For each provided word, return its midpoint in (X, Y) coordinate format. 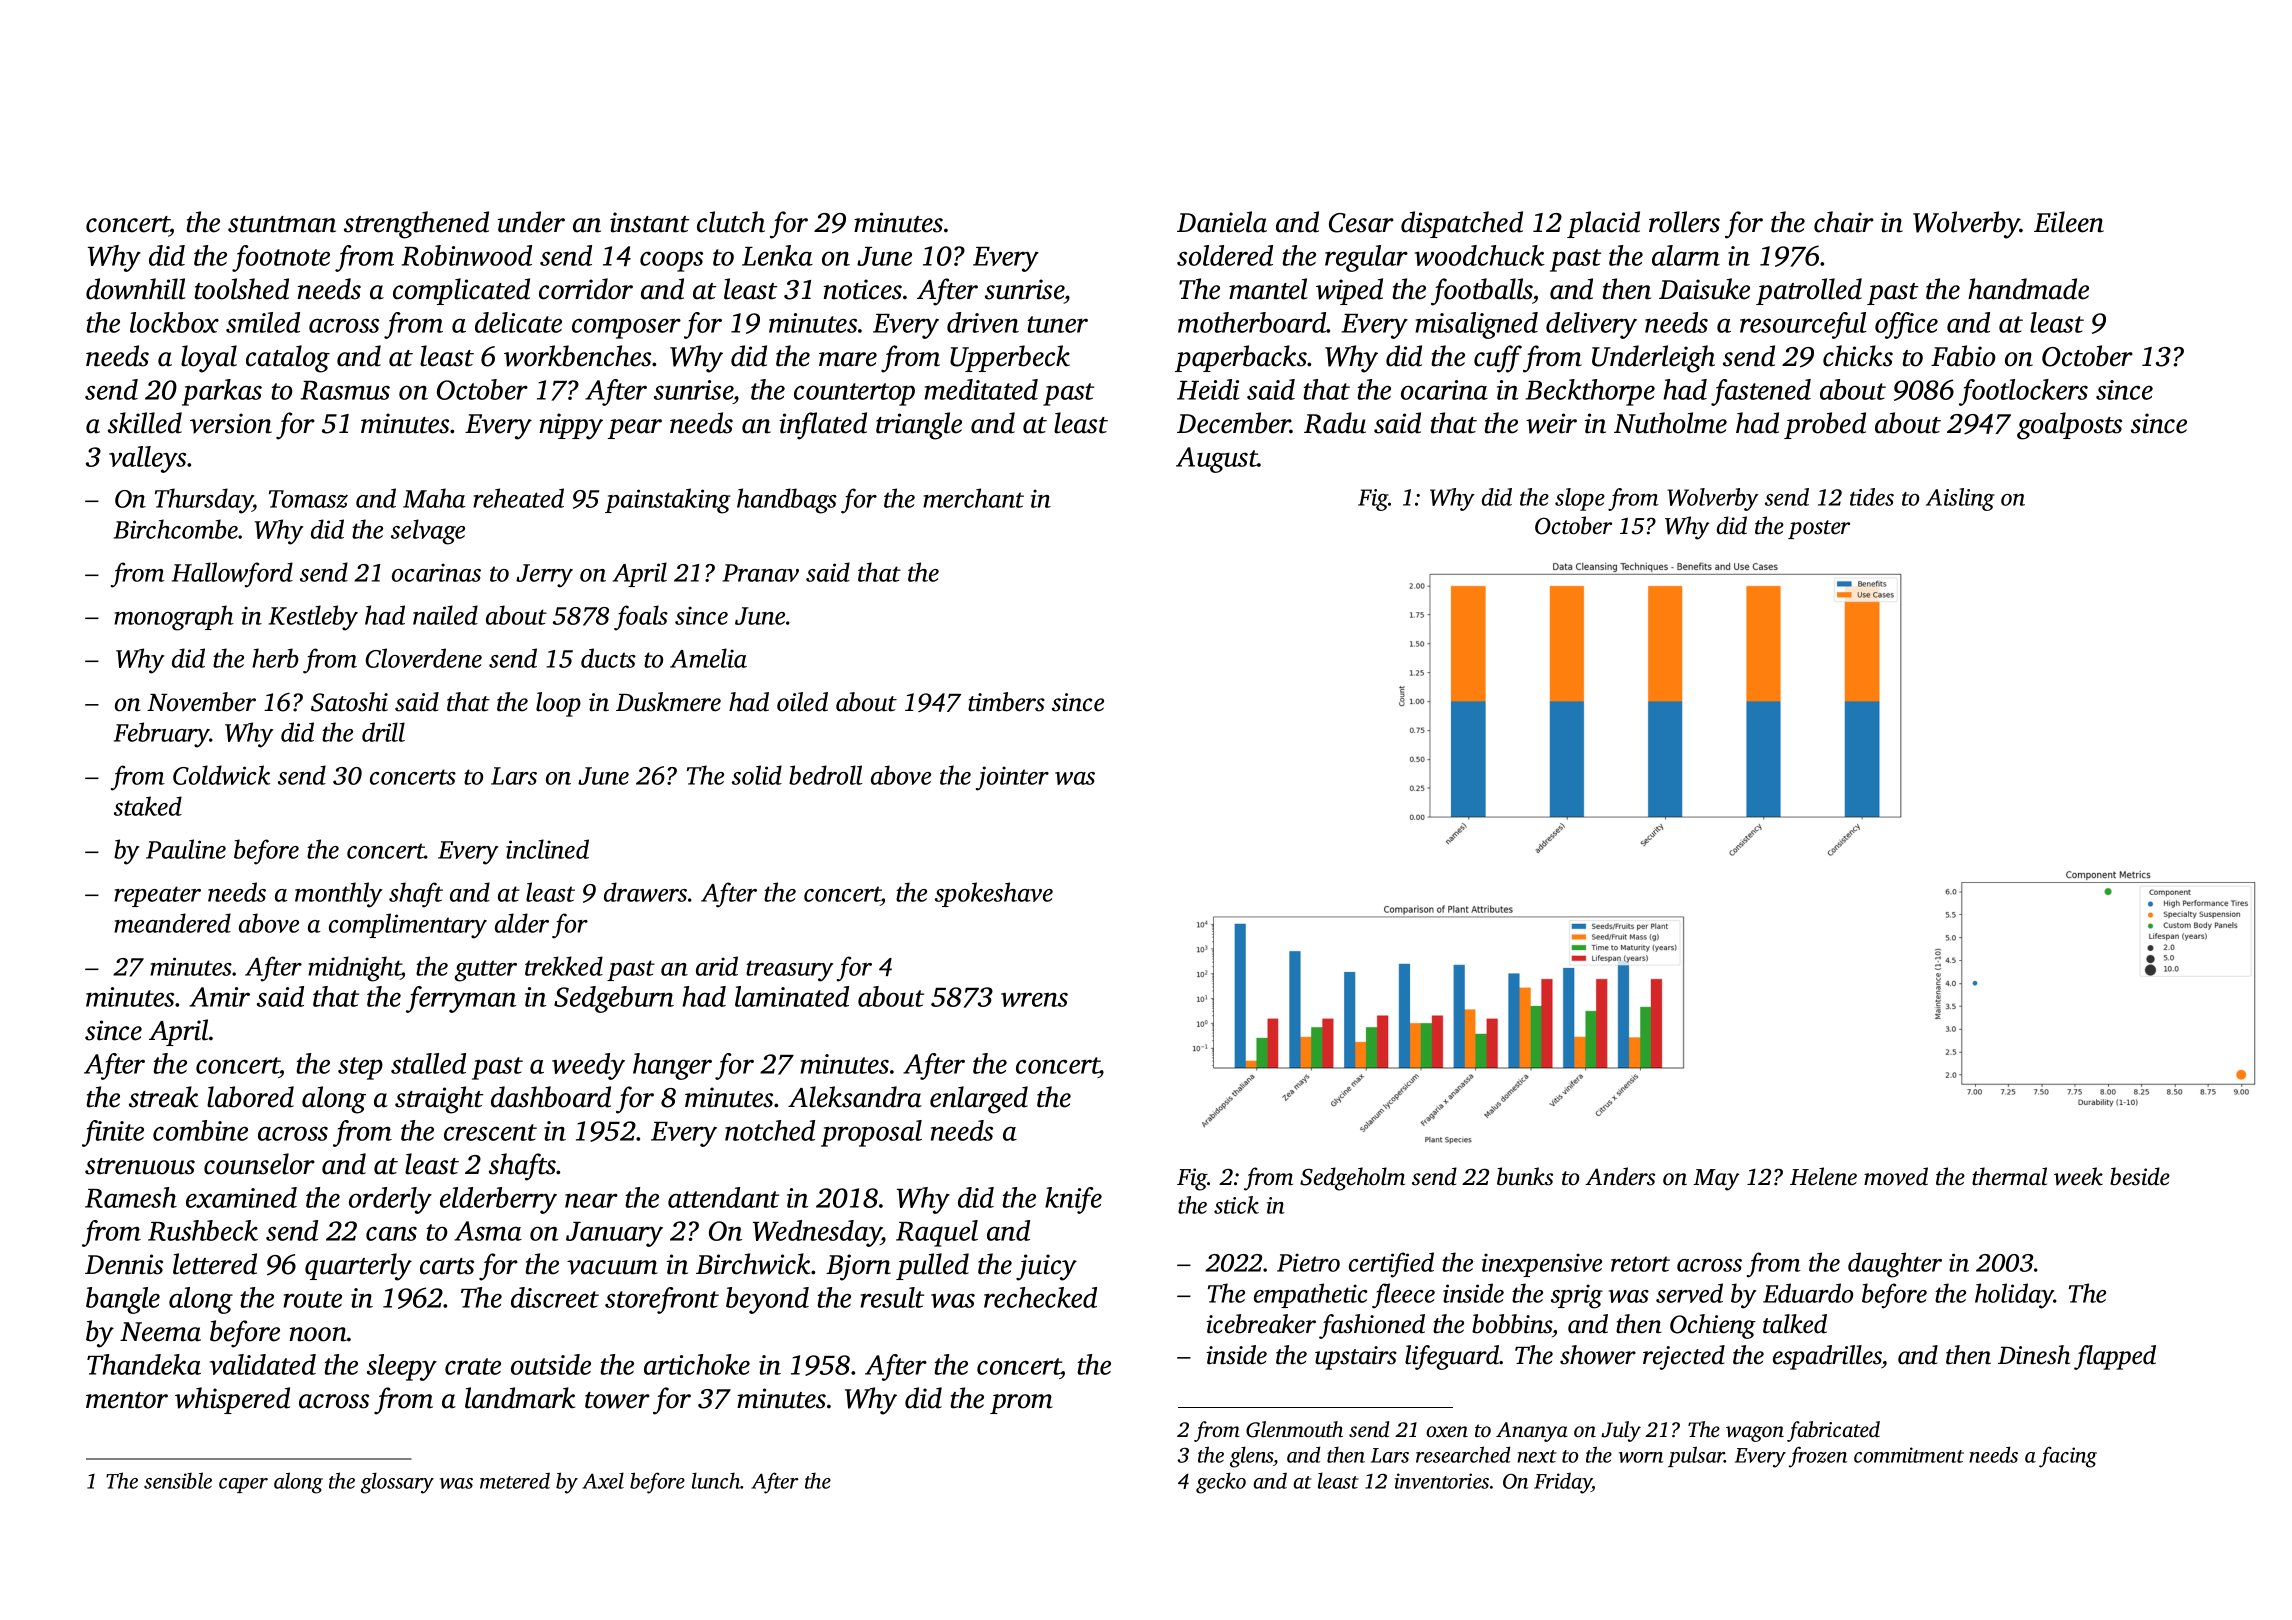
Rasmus (345, 390)
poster (1819, 529)
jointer (1012, 778)
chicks (1858, 356)
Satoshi (349, 702)
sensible (178, 1480)
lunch (716, 1480)
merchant (973, 498)
